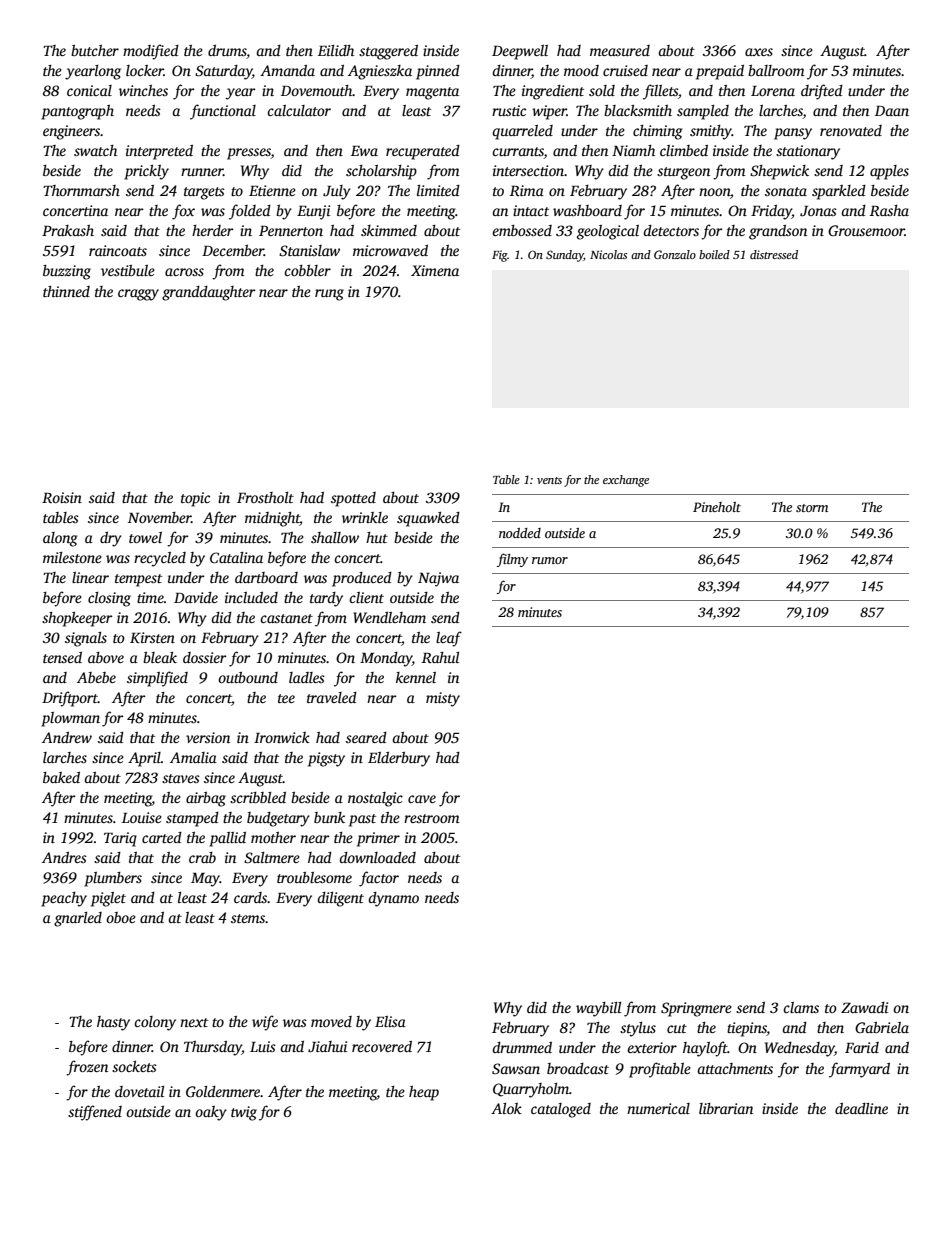  I want to click on axes, so click(759, 52).
